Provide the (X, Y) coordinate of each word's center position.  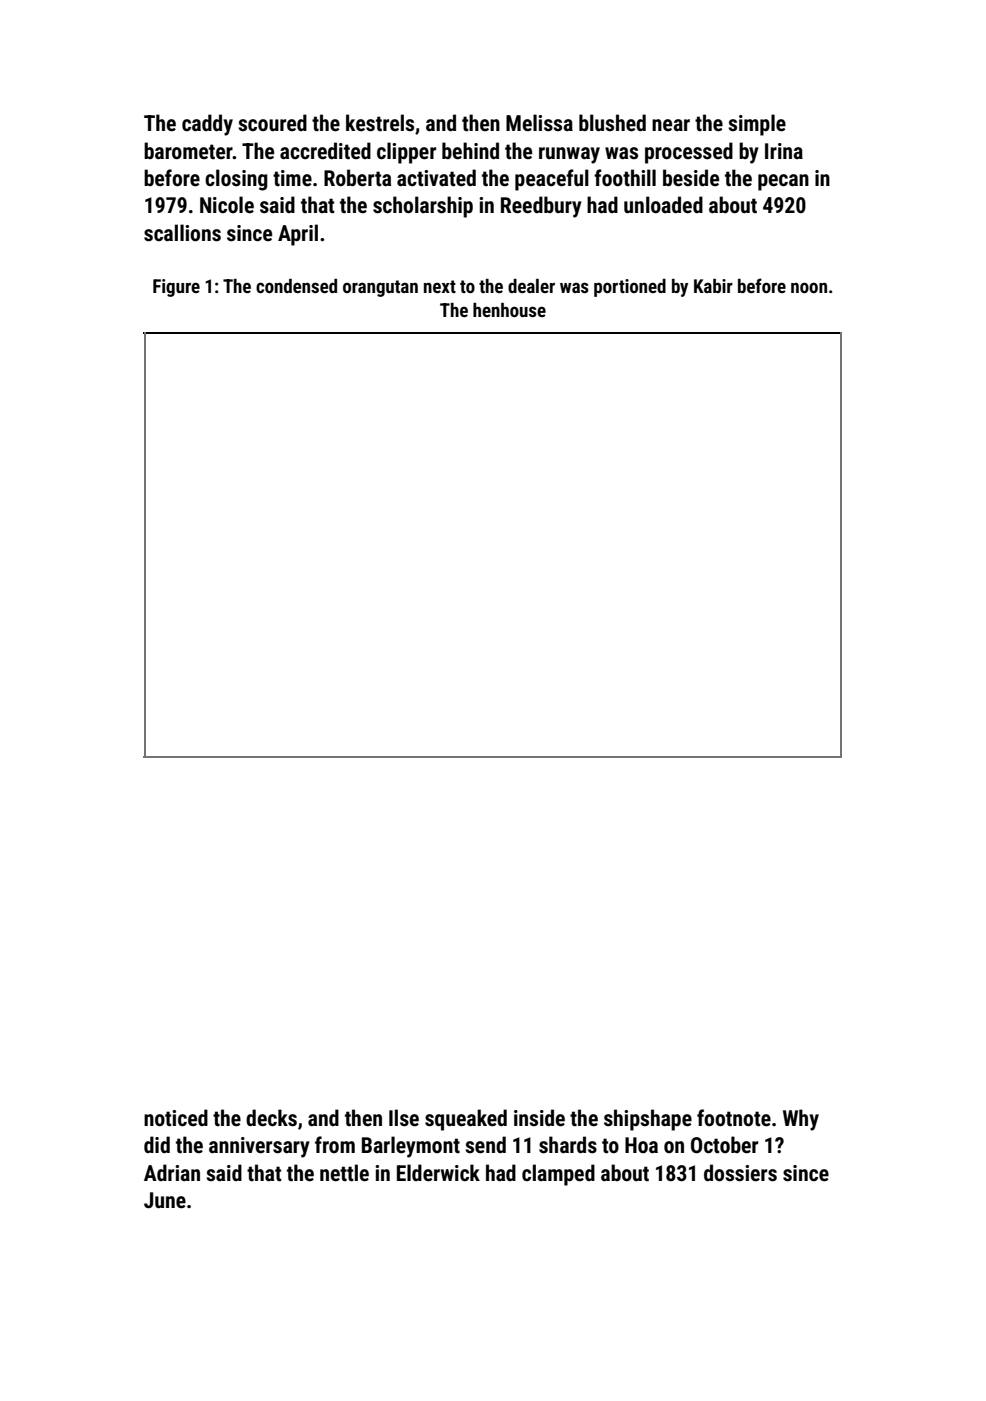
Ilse (404, 1118)
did (157, 1144)
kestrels (380, 123)
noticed (176, 1118)
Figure (176, 288)
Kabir (713, 286)
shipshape (648, 1120)
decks (271, 1118)
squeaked (466, 1120)
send (485, 1145)
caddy (207, 125)
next (440, 286)
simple (757, 125)
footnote (734, 1118)
